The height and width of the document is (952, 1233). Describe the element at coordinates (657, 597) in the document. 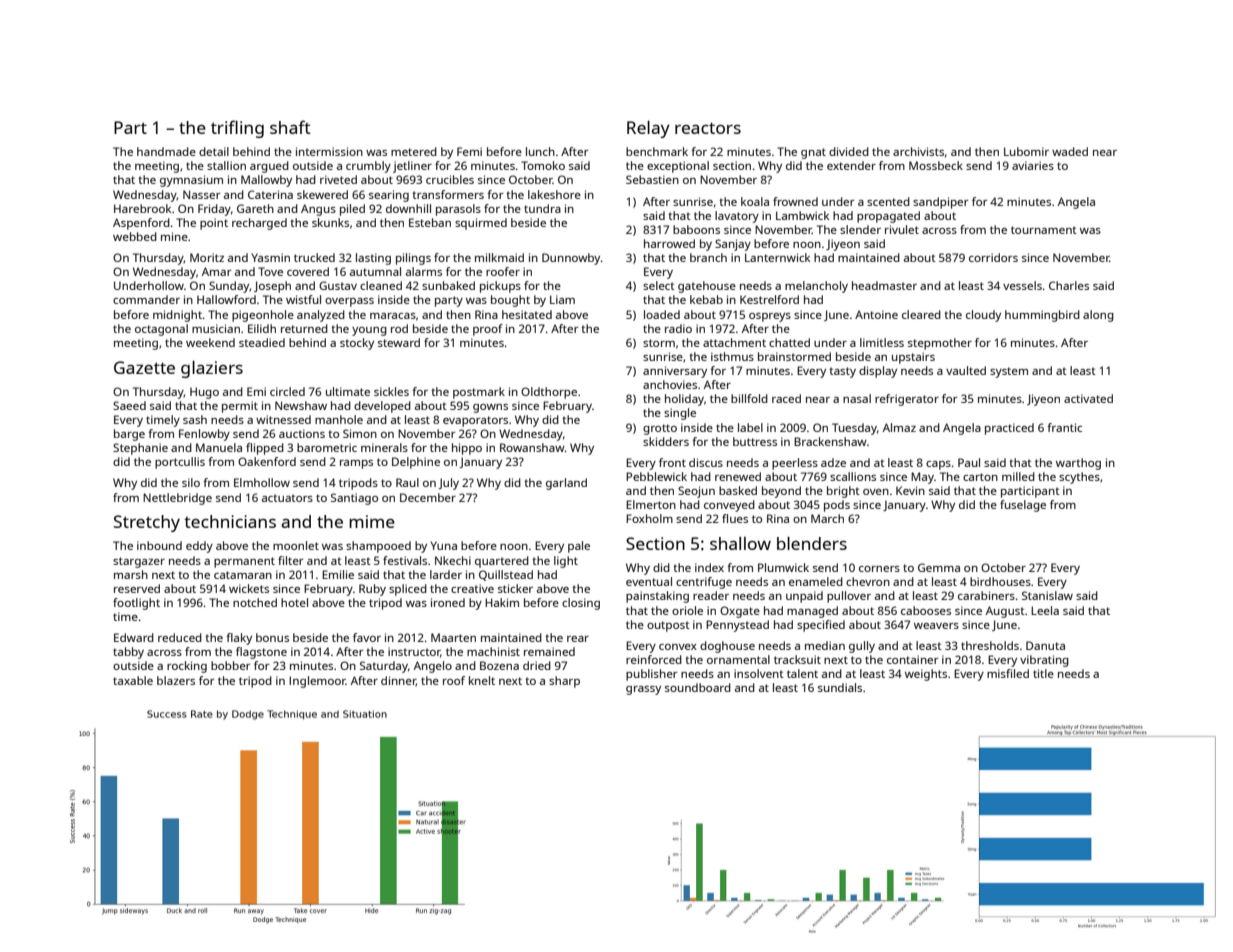

I see `painstaking` at that location.
